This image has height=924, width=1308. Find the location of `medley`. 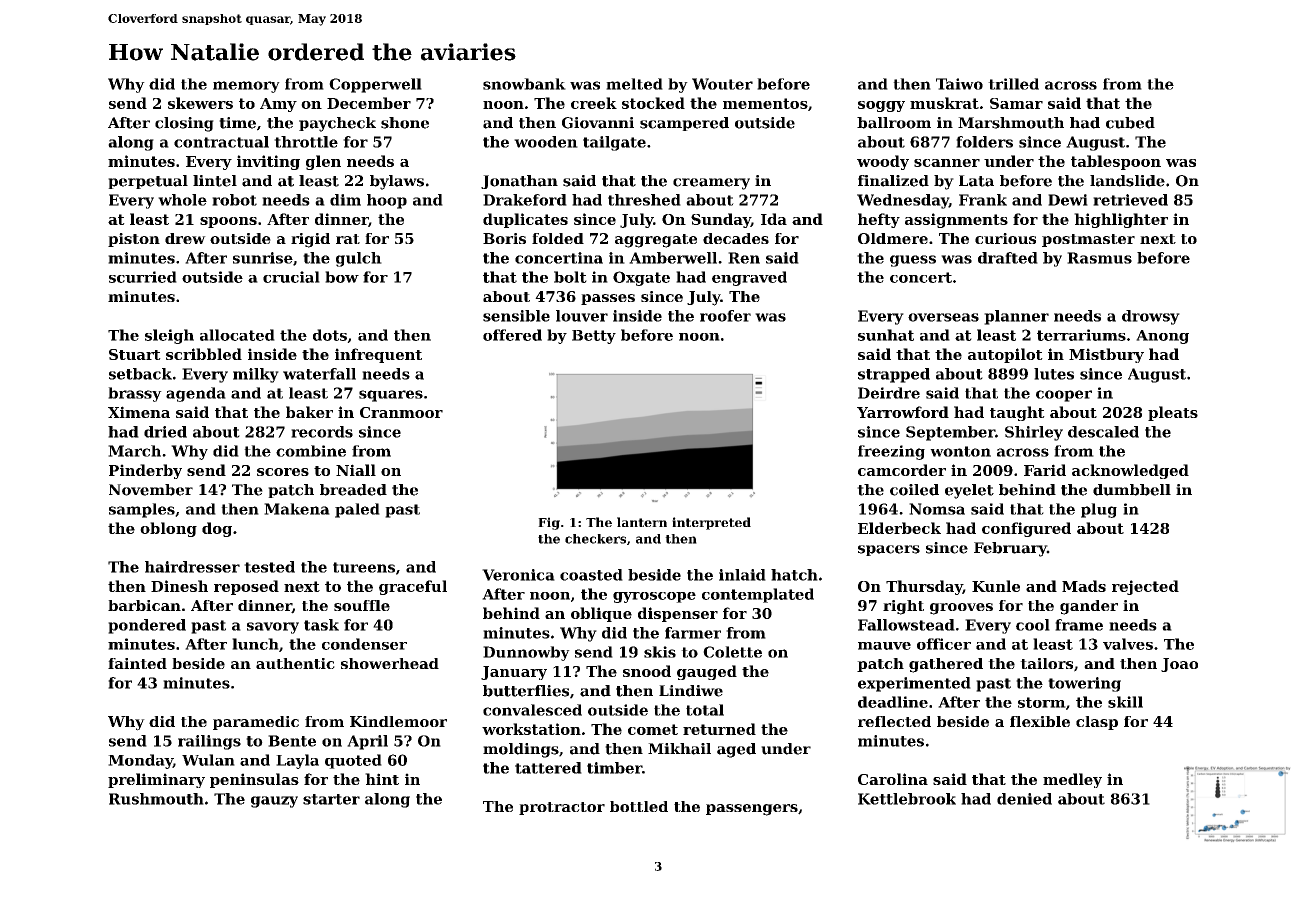

medley is located at coordinates (1072, 780).
